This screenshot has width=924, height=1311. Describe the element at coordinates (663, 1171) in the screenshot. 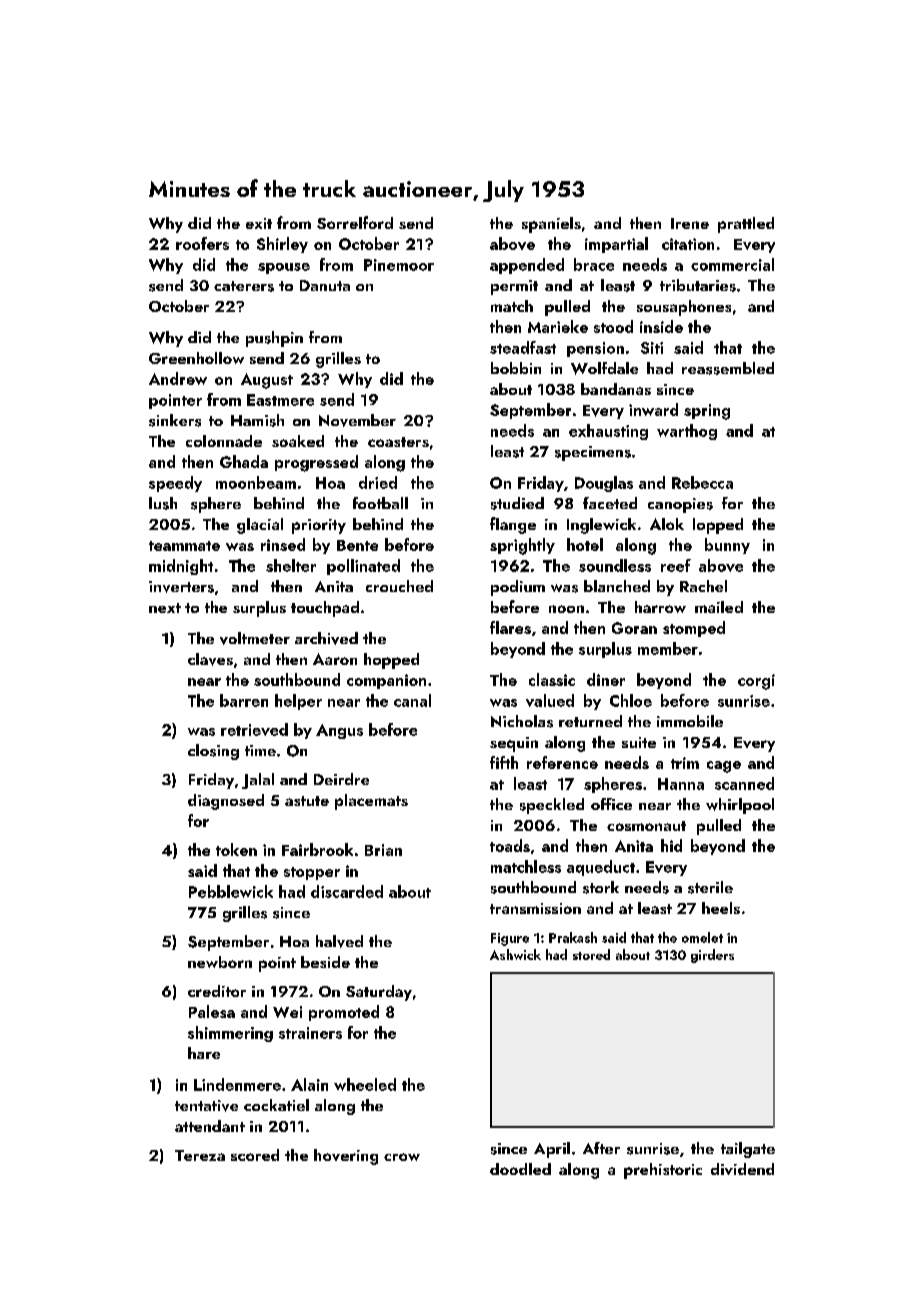

I see `prehistoric` at that location.
